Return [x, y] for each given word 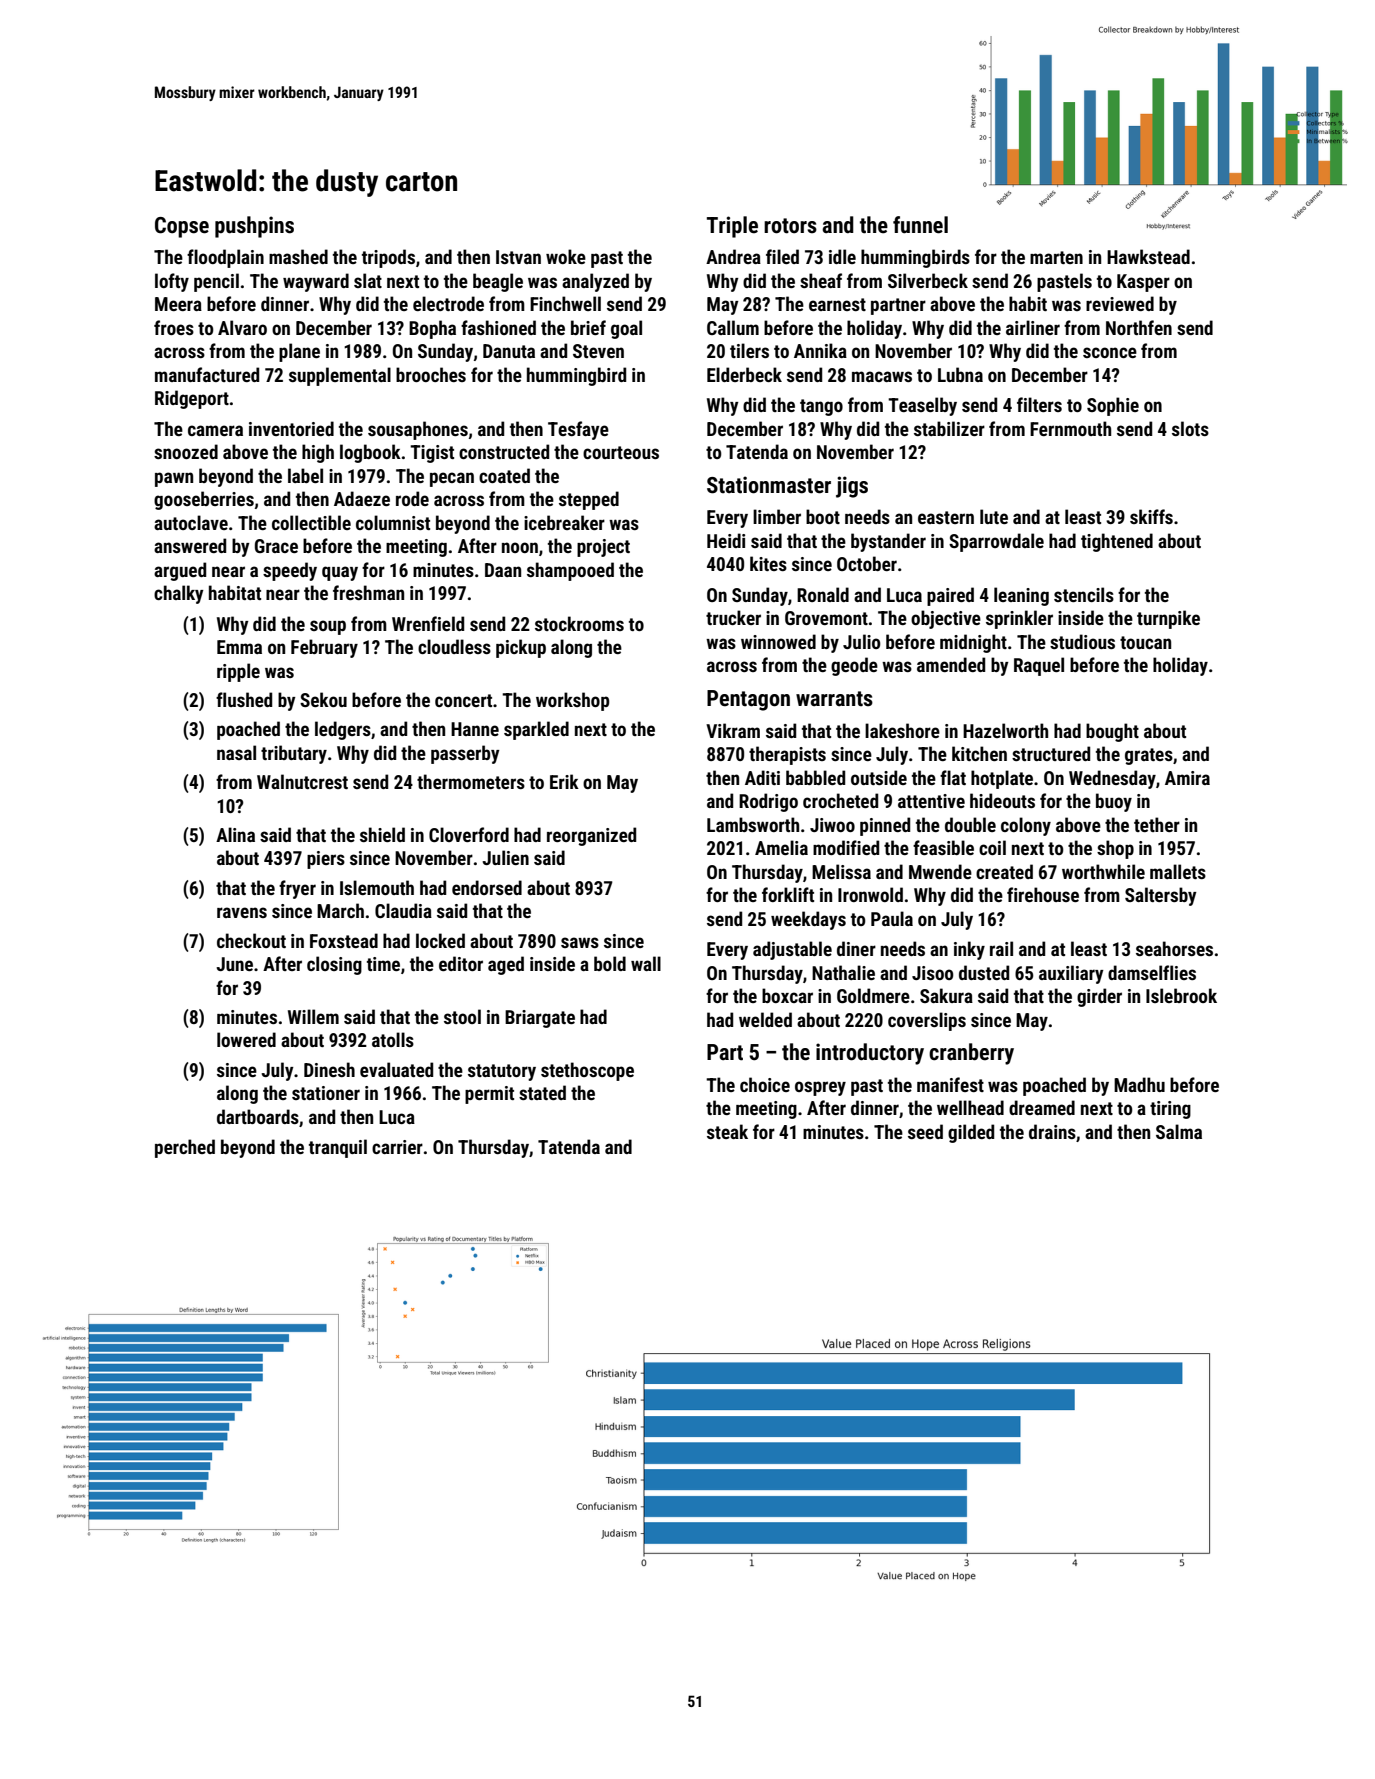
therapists [787, 755]
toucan [1145, 642]
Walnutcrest [302, 781]
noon [520, 547]
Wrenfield [428, 623]
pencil [216, 282]
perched [185, 1148]
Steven [598, 351]
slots [1190, 428]
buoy [1114, 802]
